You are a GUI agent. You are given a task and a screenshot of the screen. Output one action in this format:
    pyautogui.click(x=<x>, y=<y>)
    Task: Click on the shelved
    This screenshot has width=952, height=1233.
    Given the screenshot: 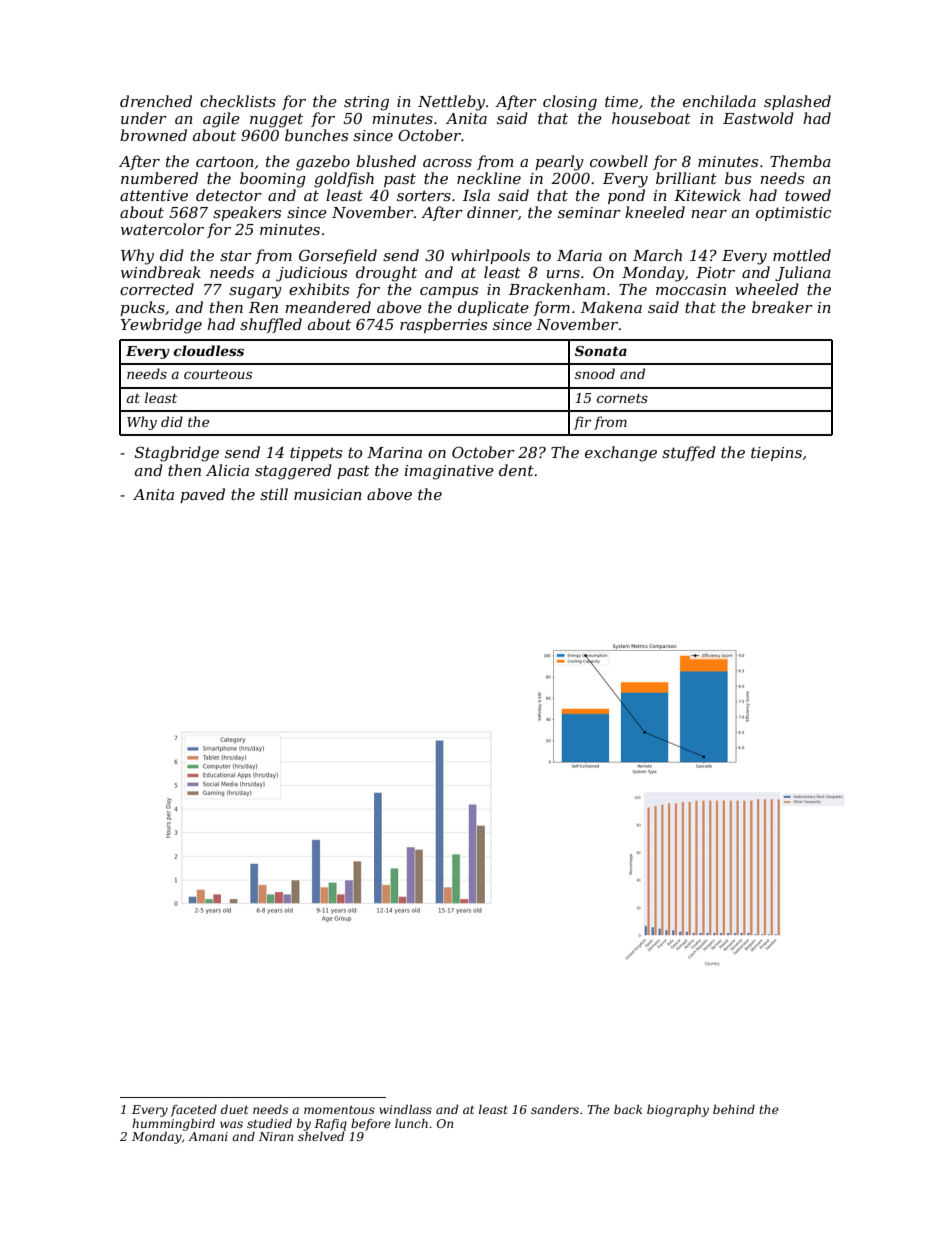 What is the action you would take?
    pyautogui.click(x=321, y=1136)
